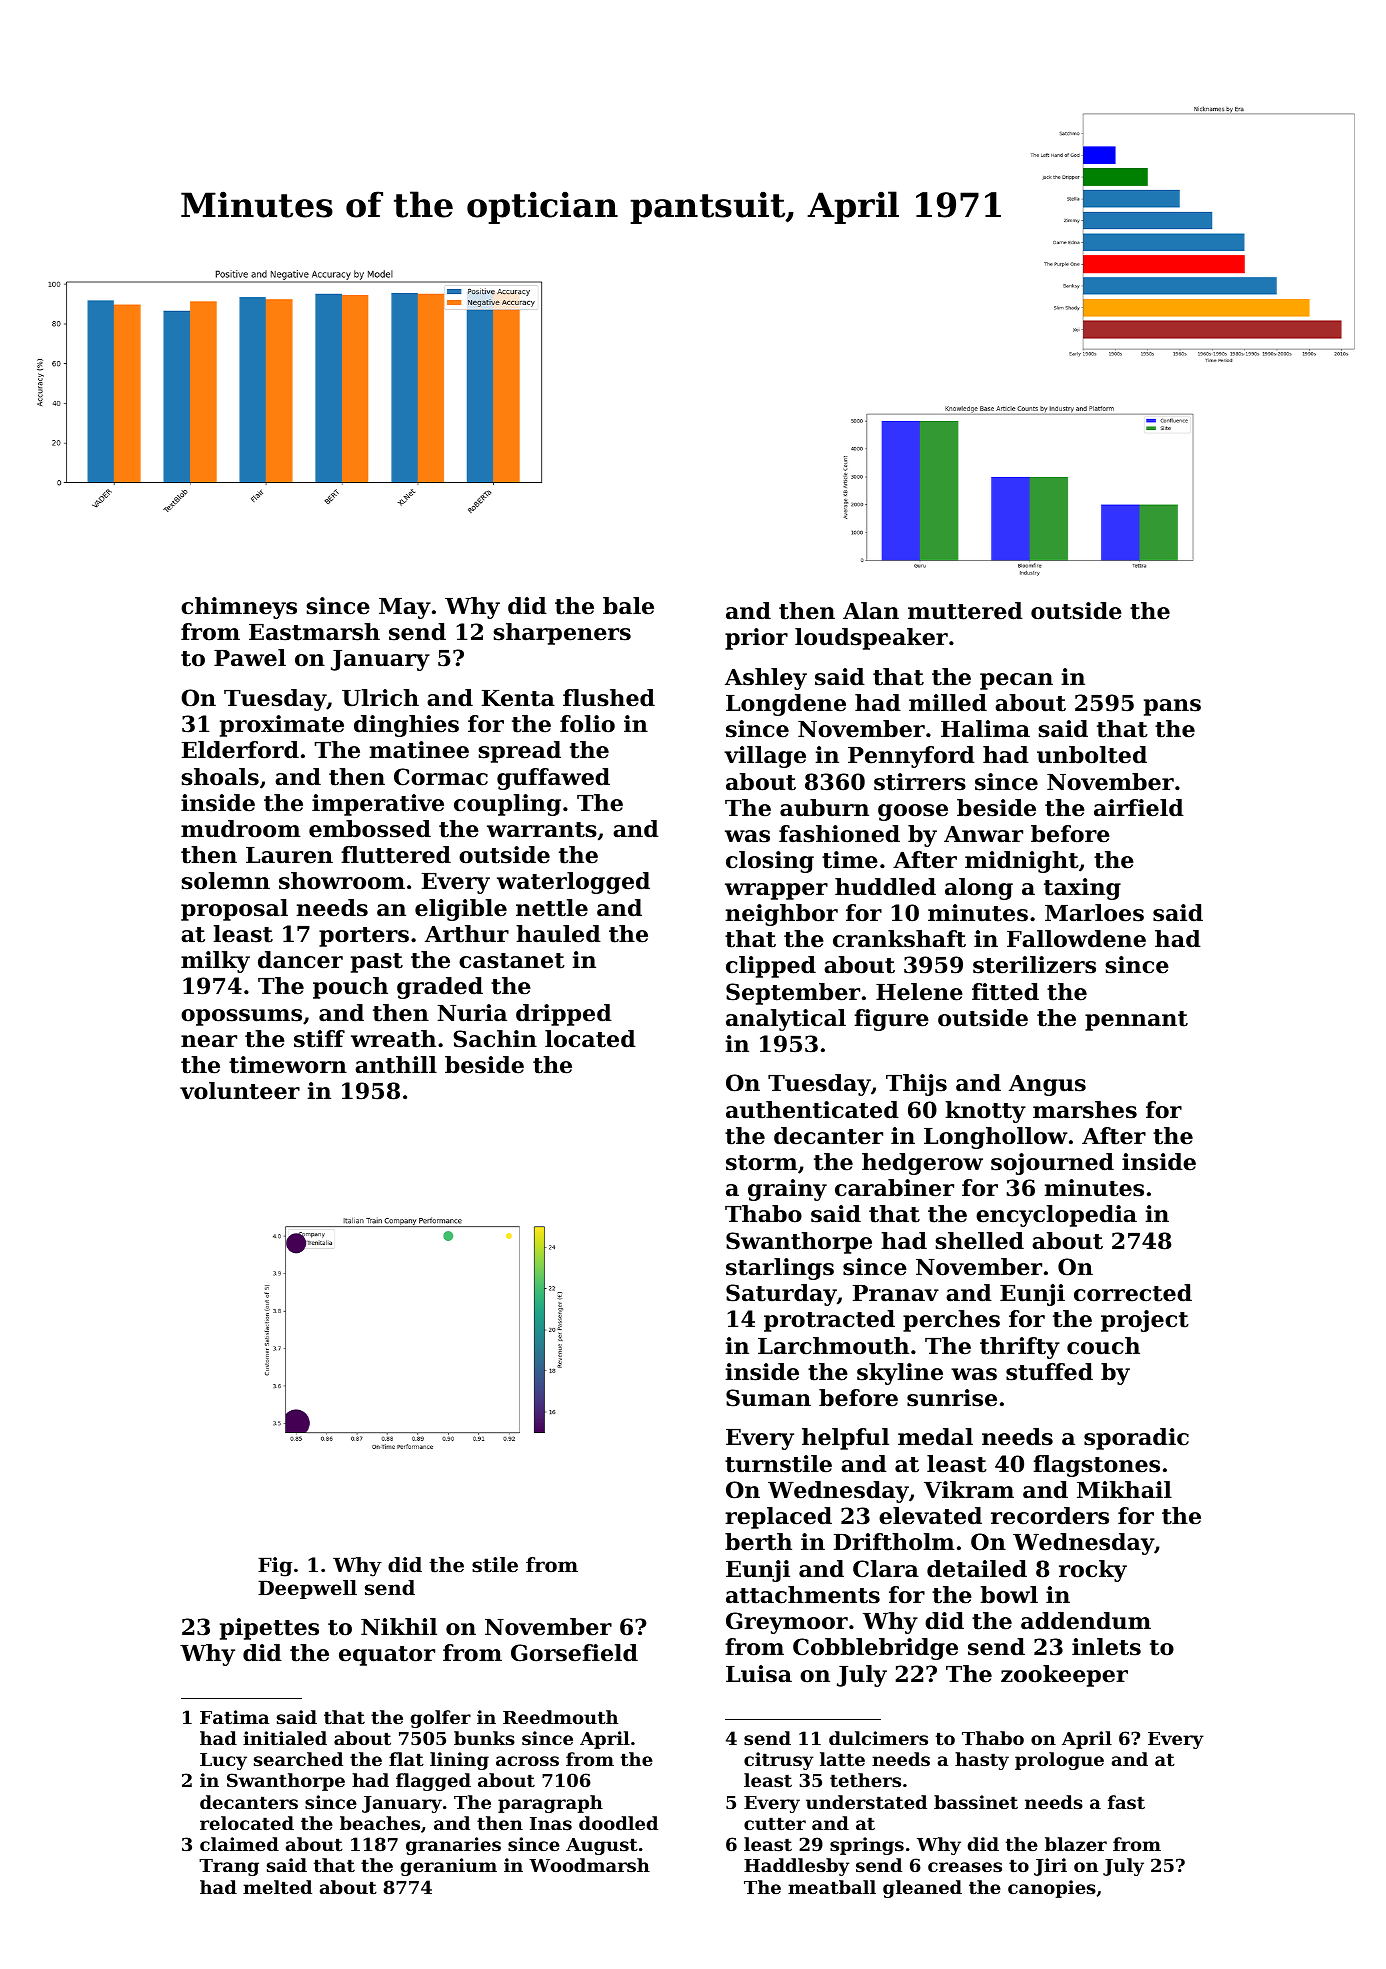 The width and height of the image is (1386, 1969). Describe the element at coordinates (277, 1887) in the image. I see `melted` at that location.
